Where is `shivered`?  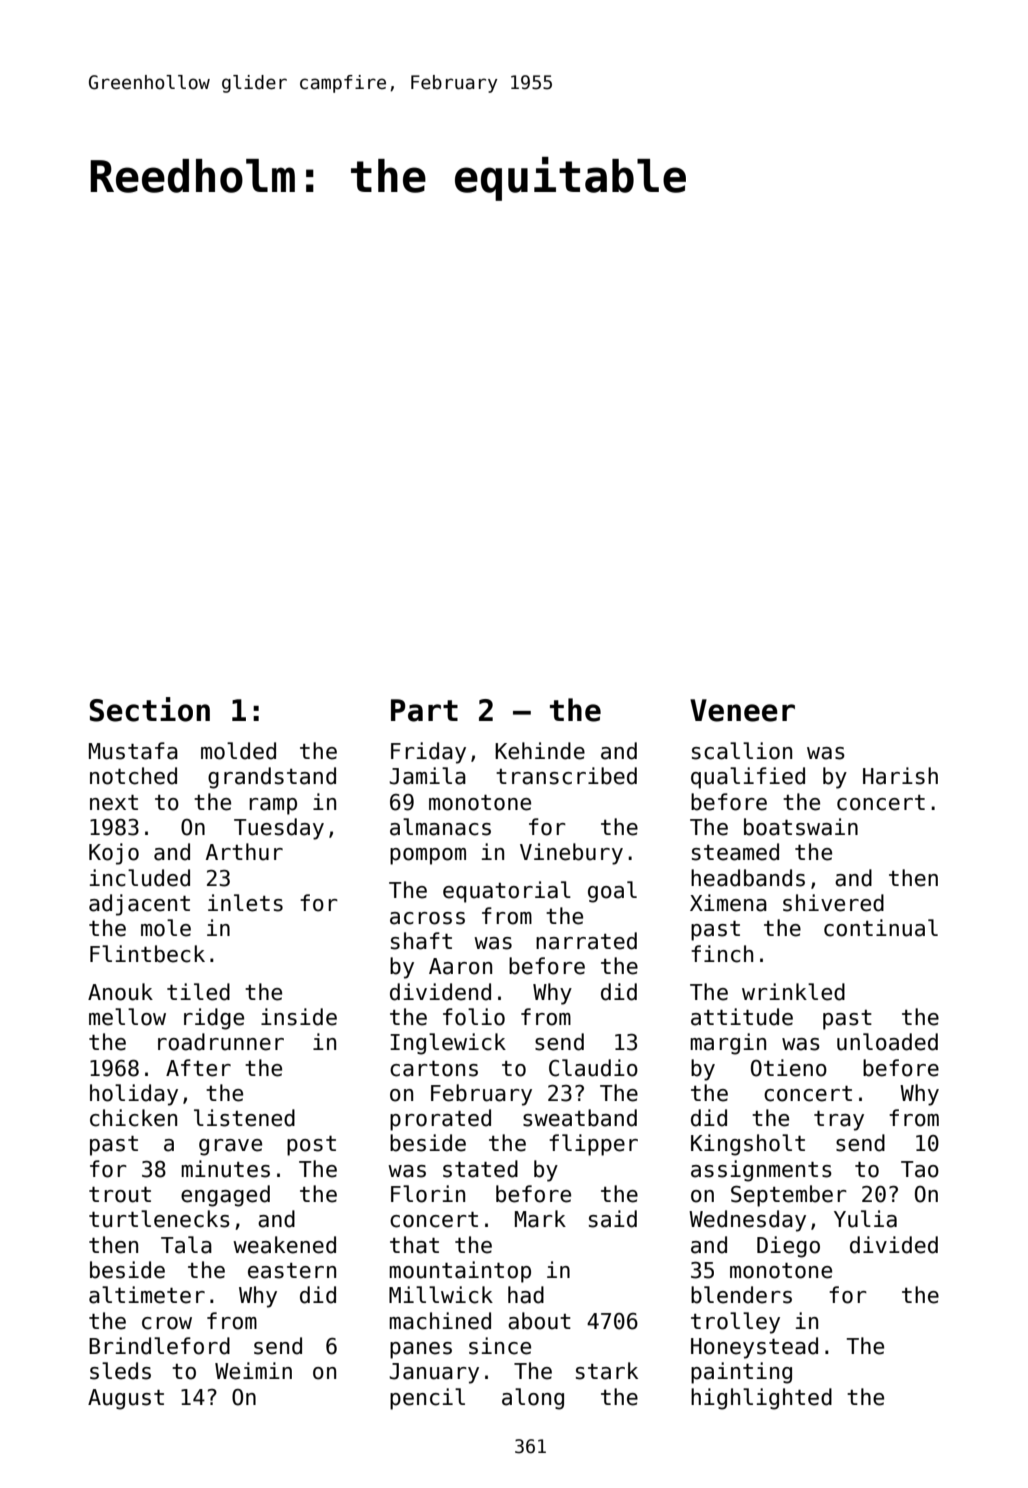 shivered is located at coordinates (833, 903).
